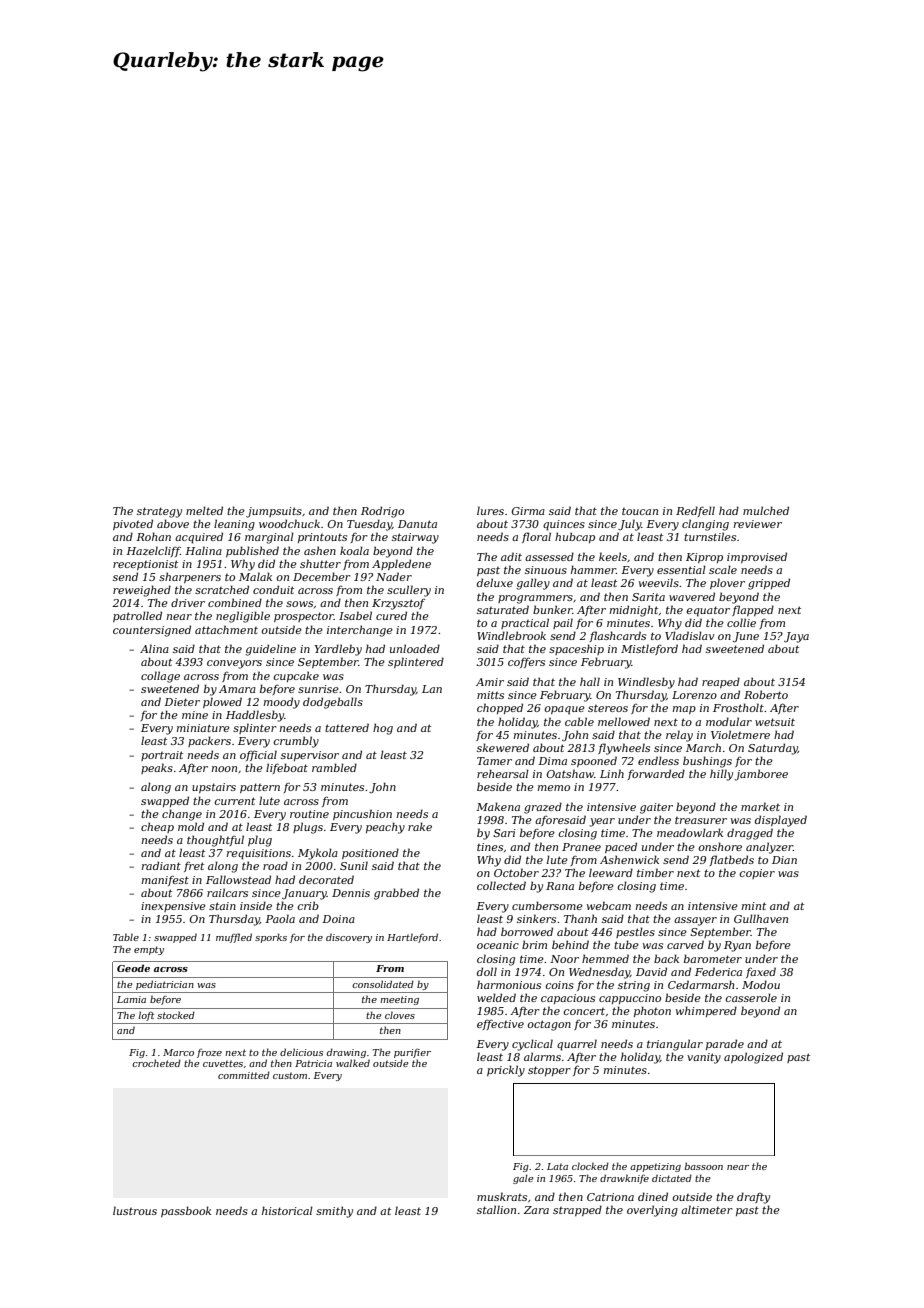  What do you see at coordinates (704, 1058) in the screenshot?
I see `vanity` at bounding box center [704, 1058].
